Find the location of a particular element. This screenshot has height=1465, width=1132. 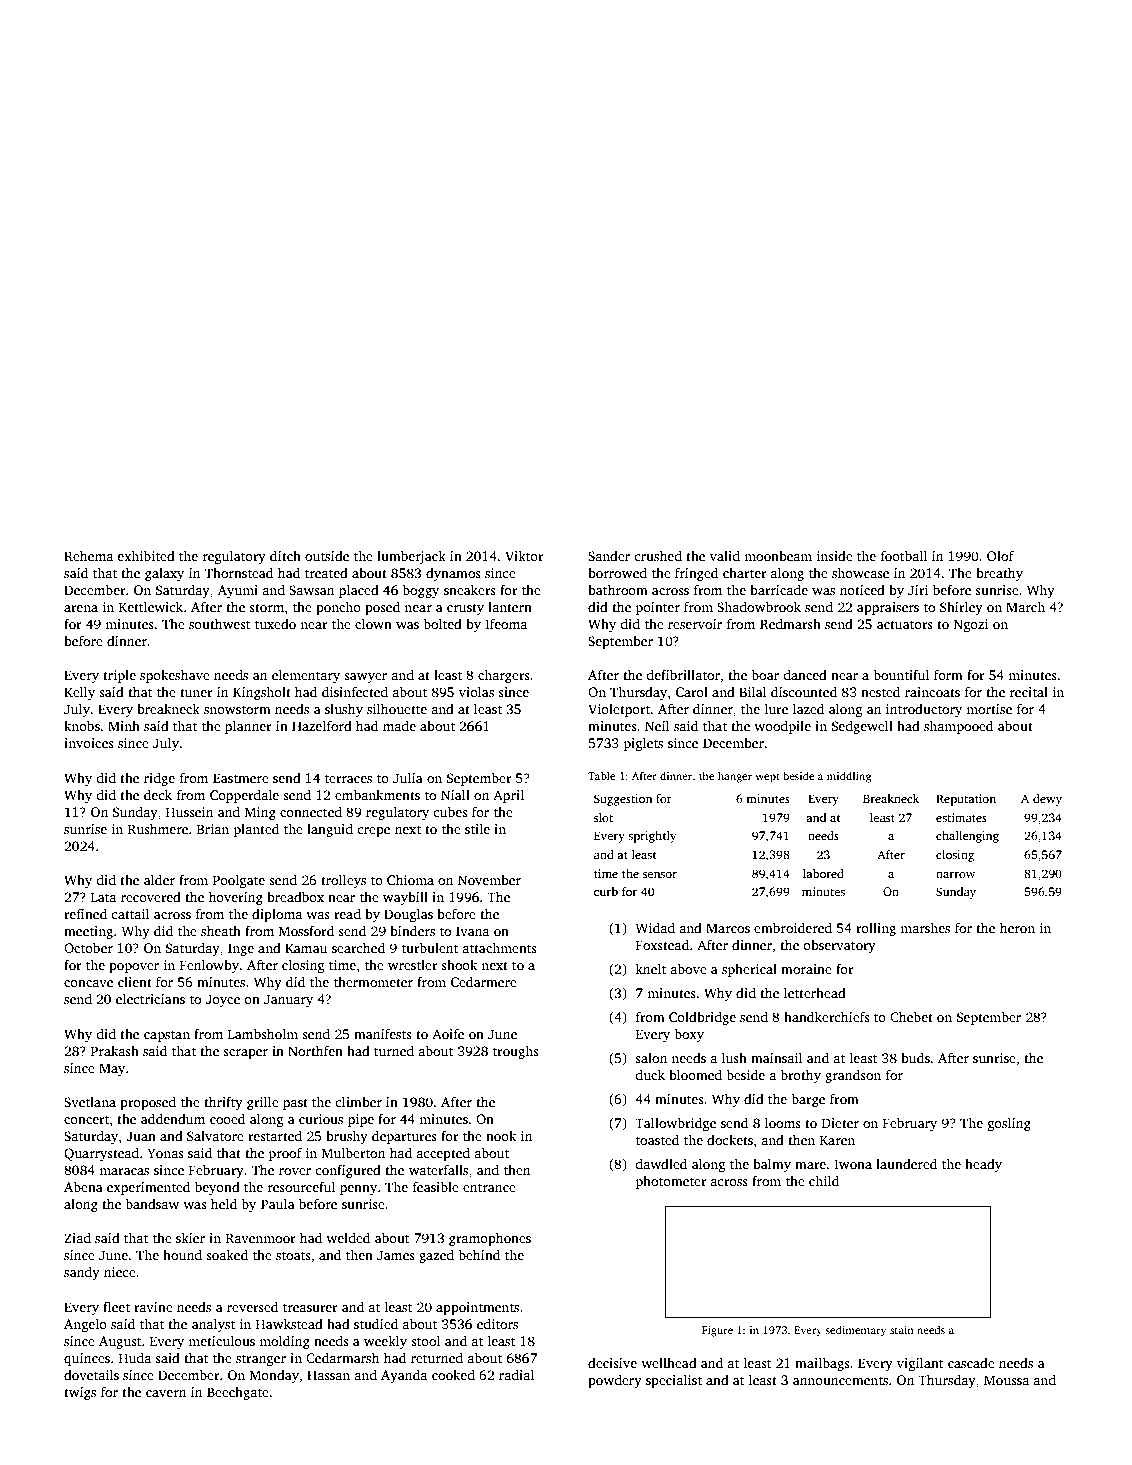

Chebet is located at coordinates (911, 1017).
